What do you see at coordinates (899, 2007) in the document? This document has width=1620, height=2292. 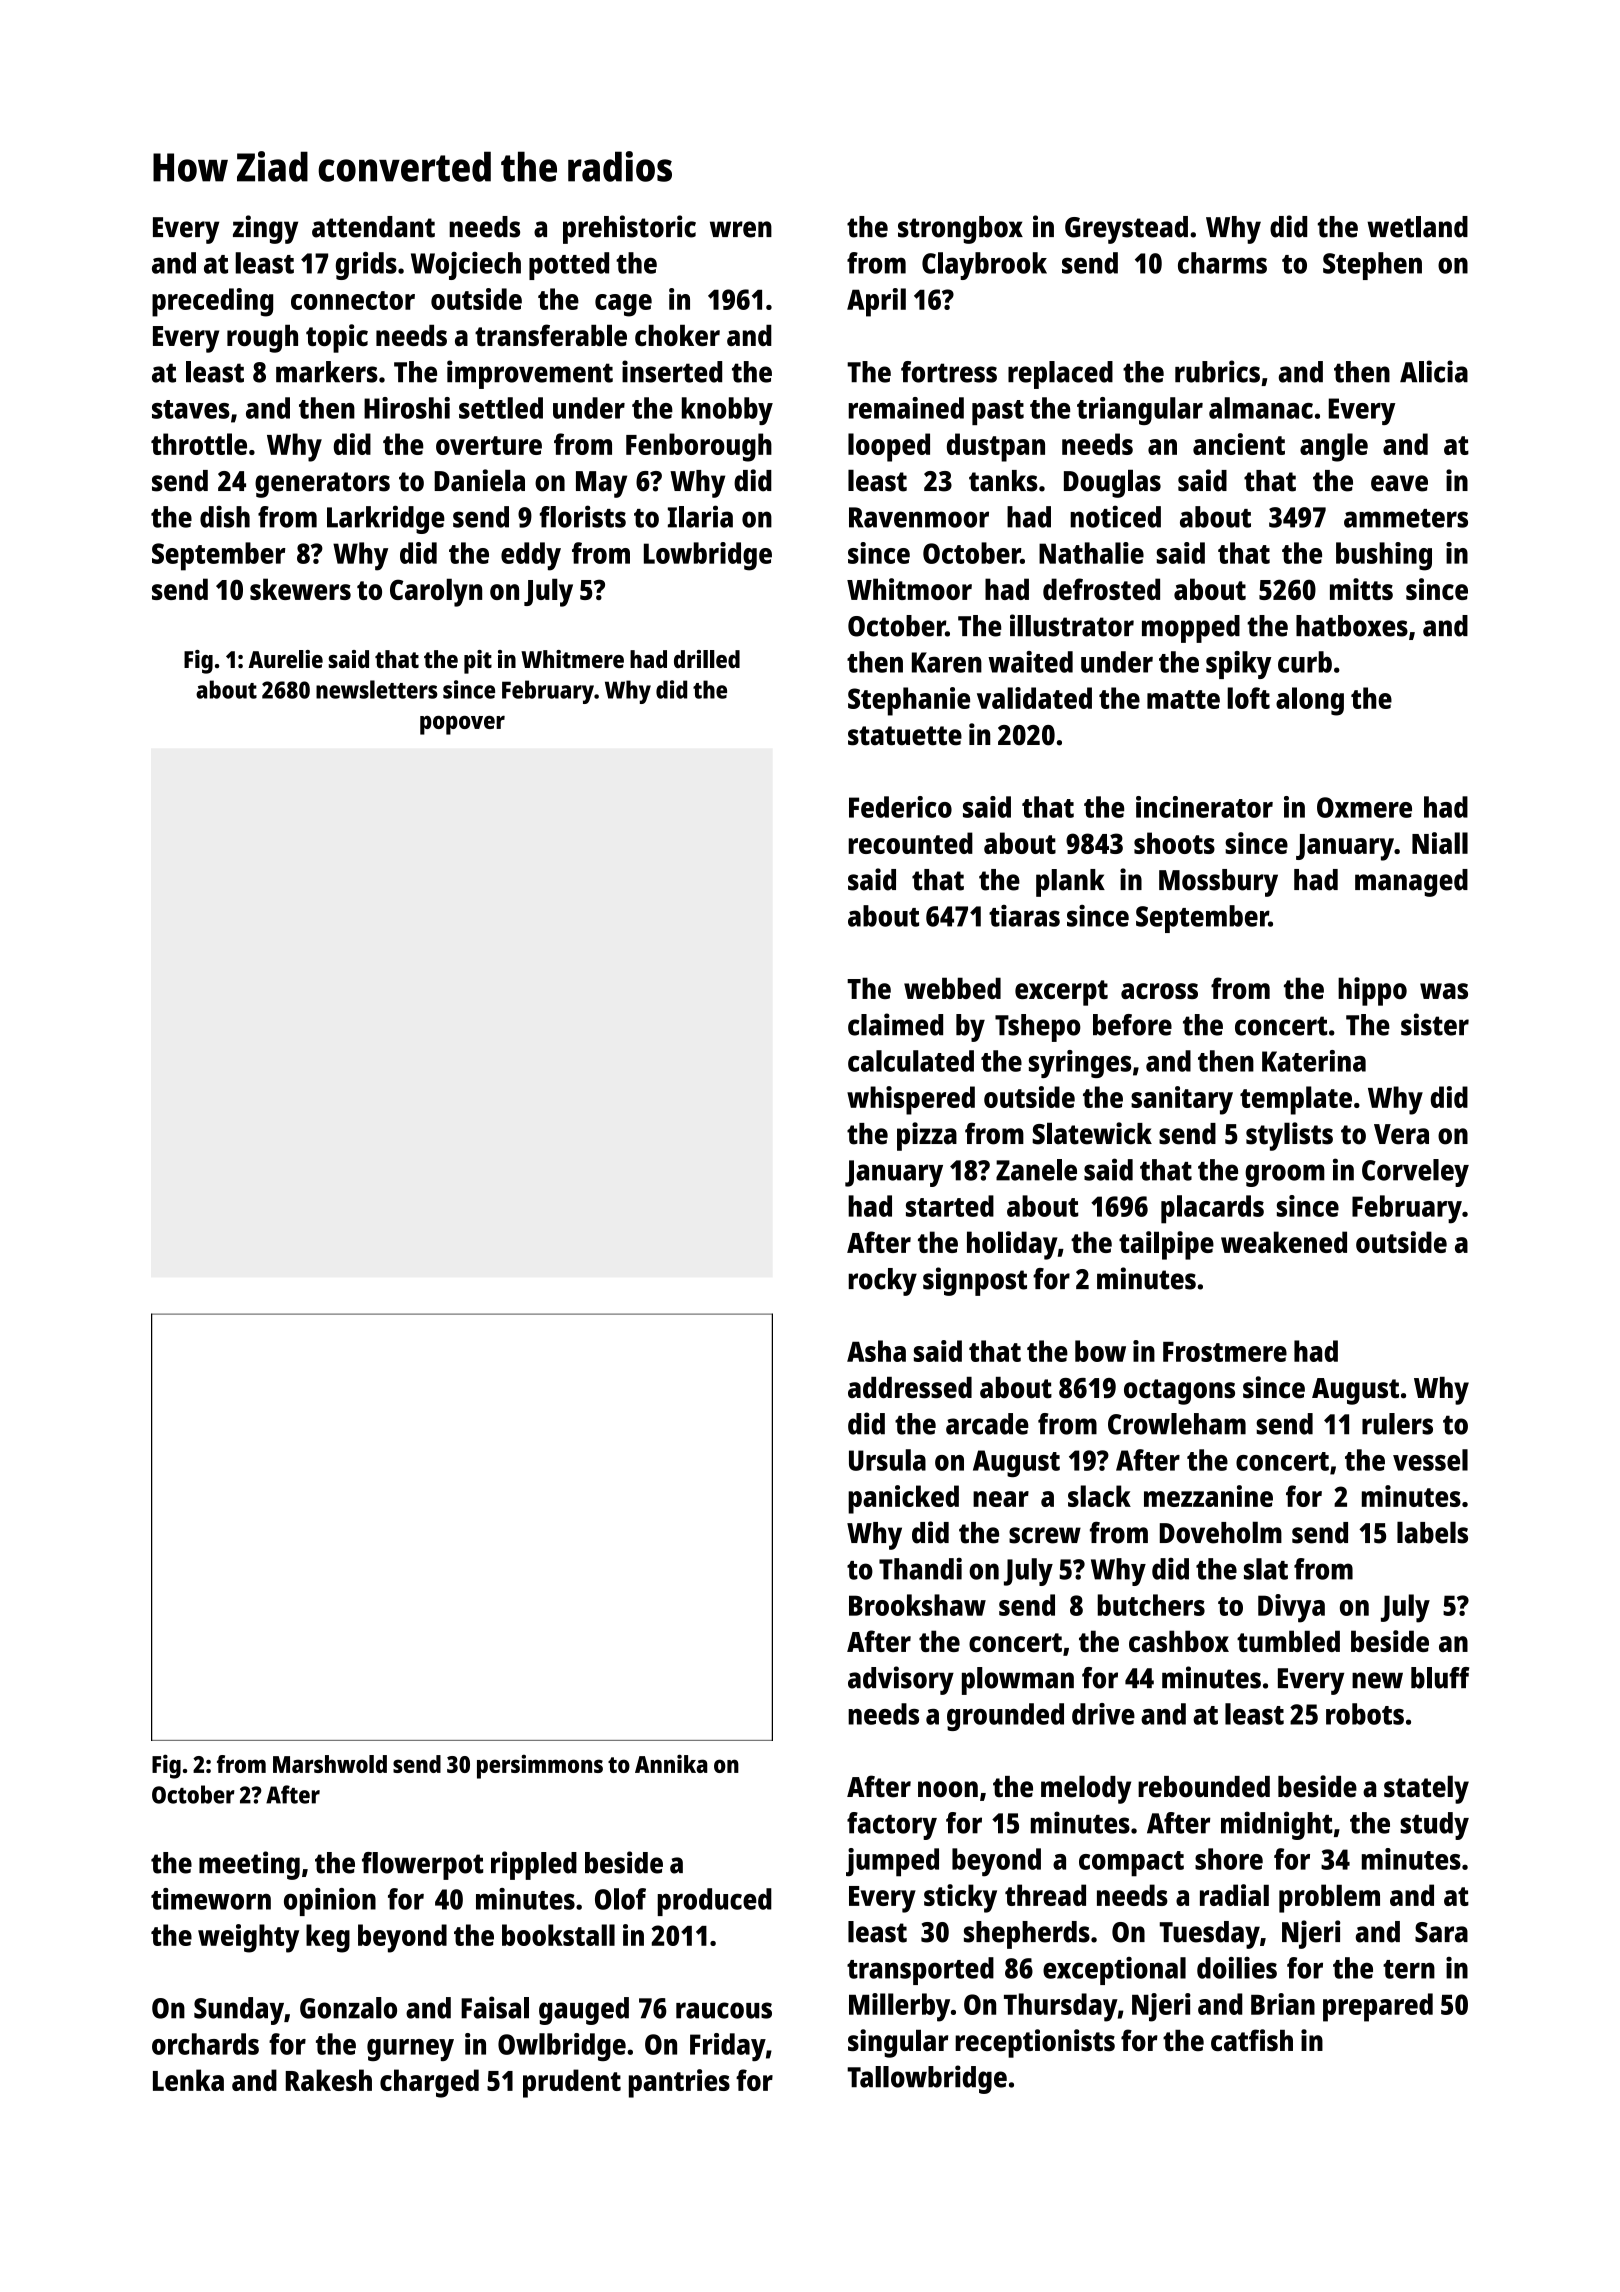 I see `Millerby` at bounding box center [899, 2007].
